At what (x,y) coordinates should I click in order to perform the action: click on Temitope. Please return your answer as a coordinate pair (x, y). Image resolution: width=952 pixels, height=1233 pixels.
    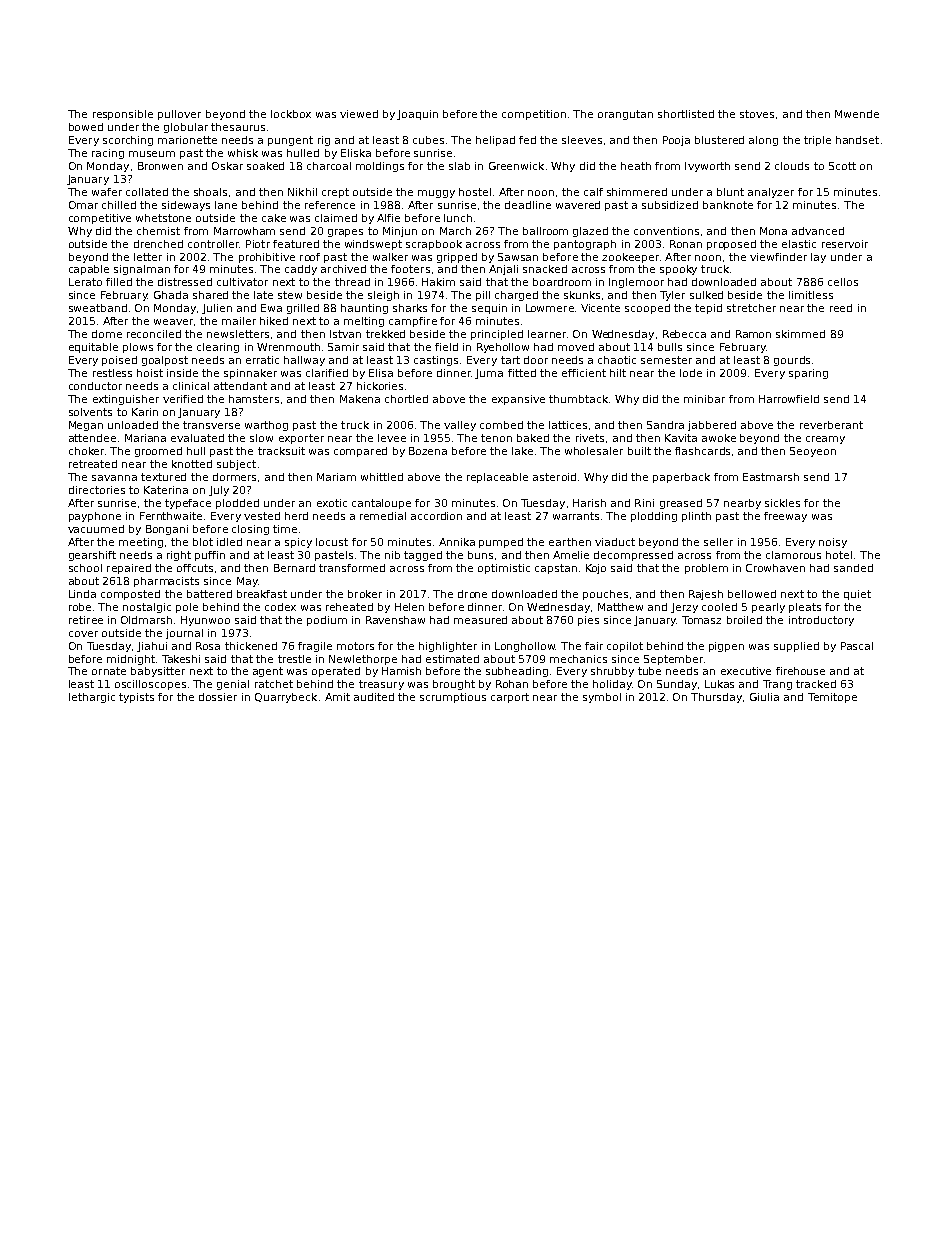
    Looking at the image, I should click on (832, 698).
